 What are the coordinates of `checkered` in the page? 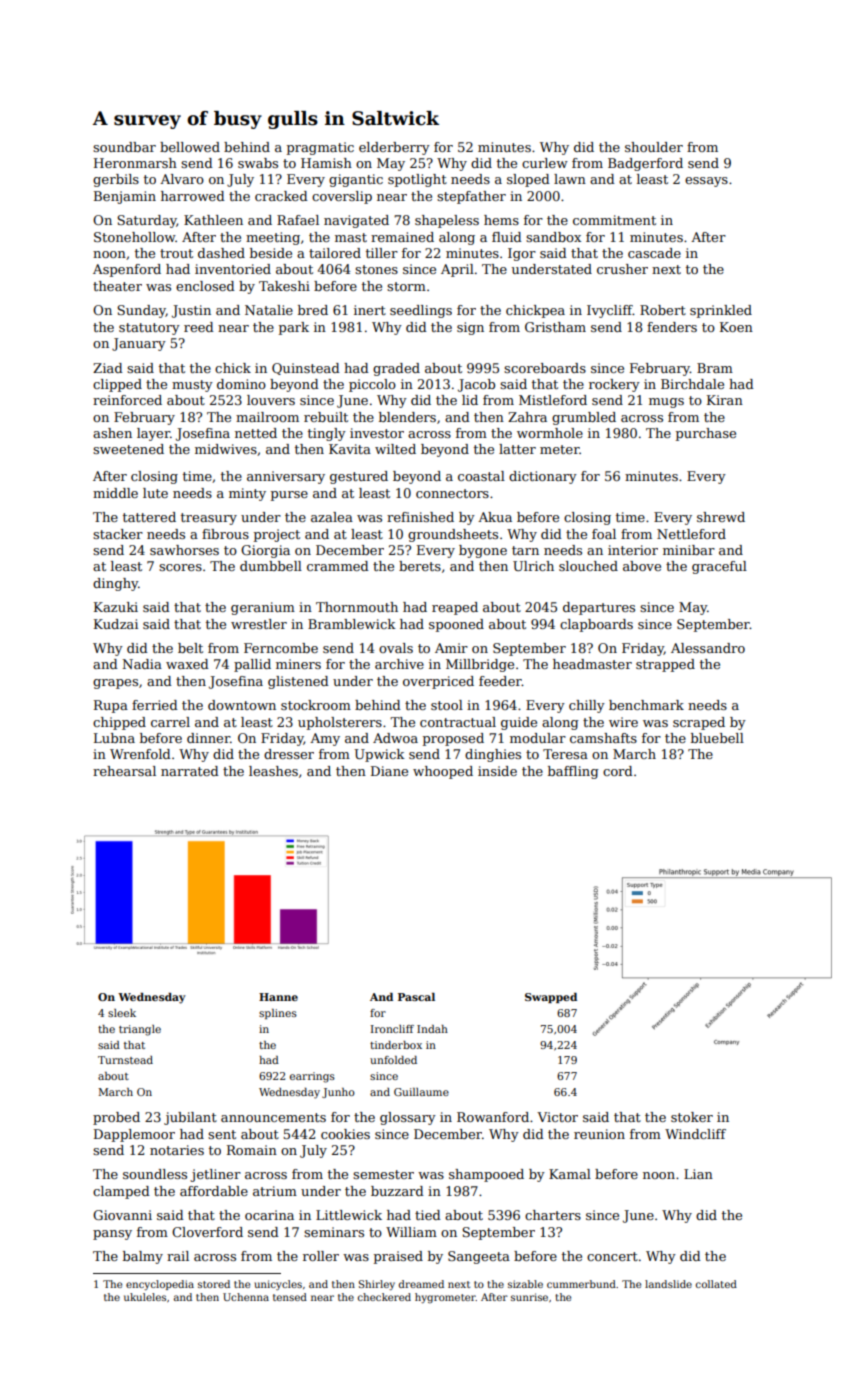 It's located at (384, 1297).
